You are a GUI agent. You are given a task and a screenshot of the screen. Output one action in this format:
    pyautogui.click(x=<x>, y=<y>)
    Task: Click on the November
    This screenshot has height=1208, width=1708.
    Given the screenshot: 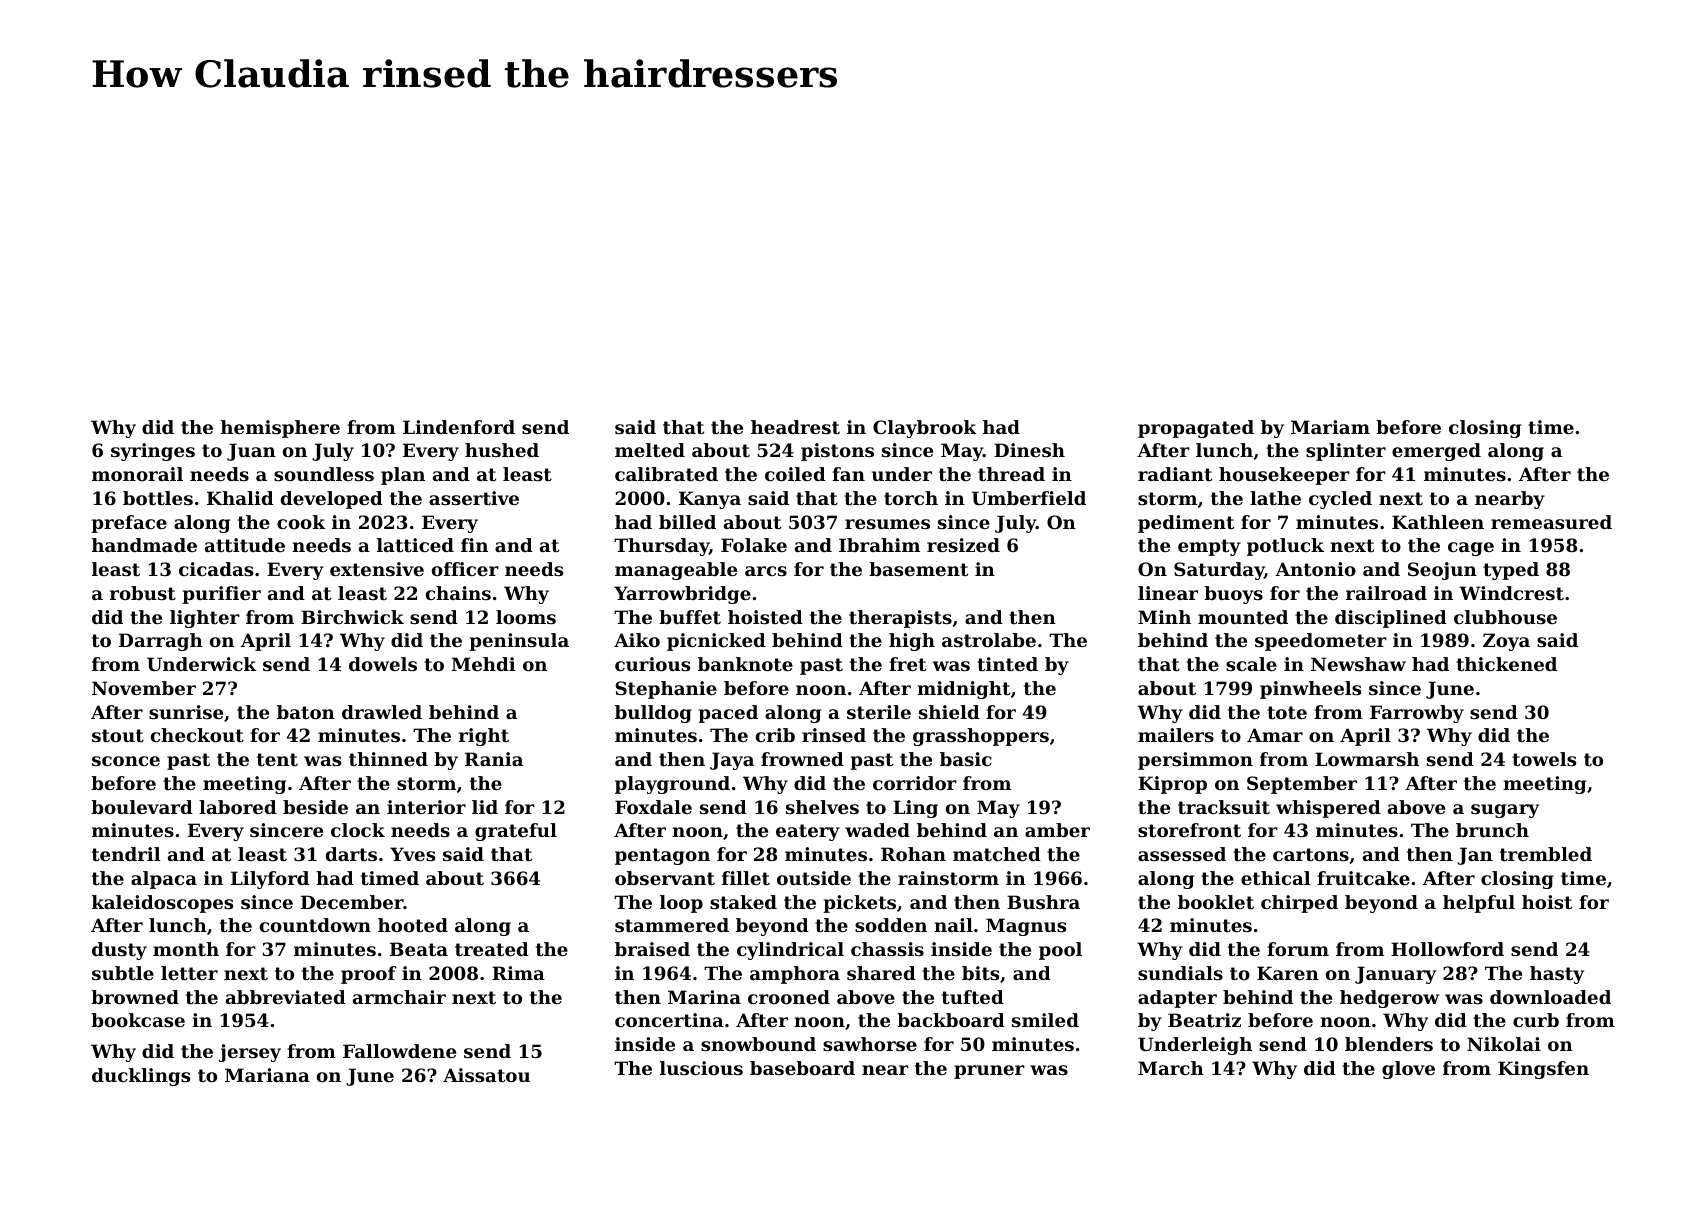 What is the action you would take?
    pyautogui.click(x=144, y=688)
